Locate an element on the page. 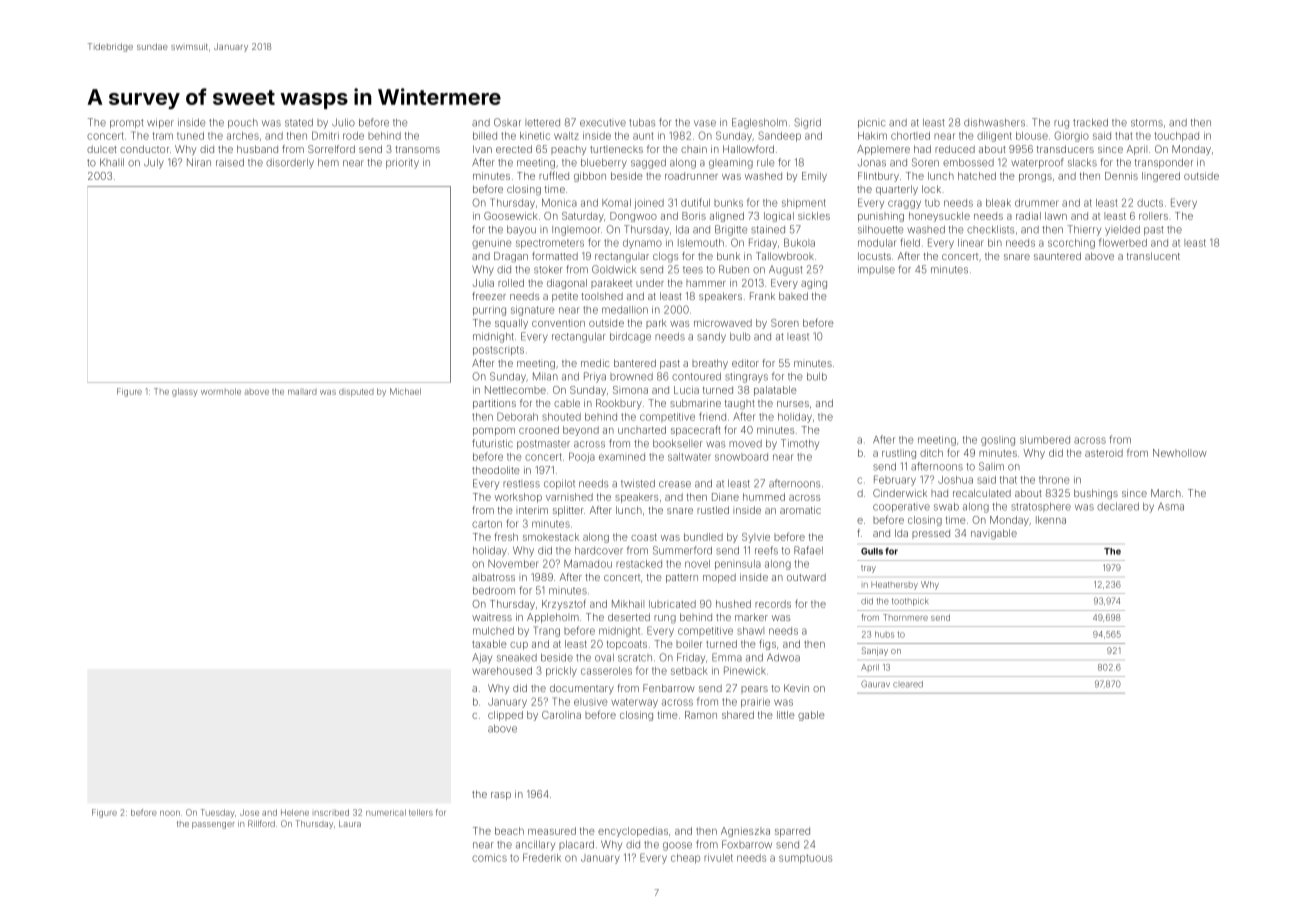  tracked is located at coordinates (1090, 122).
